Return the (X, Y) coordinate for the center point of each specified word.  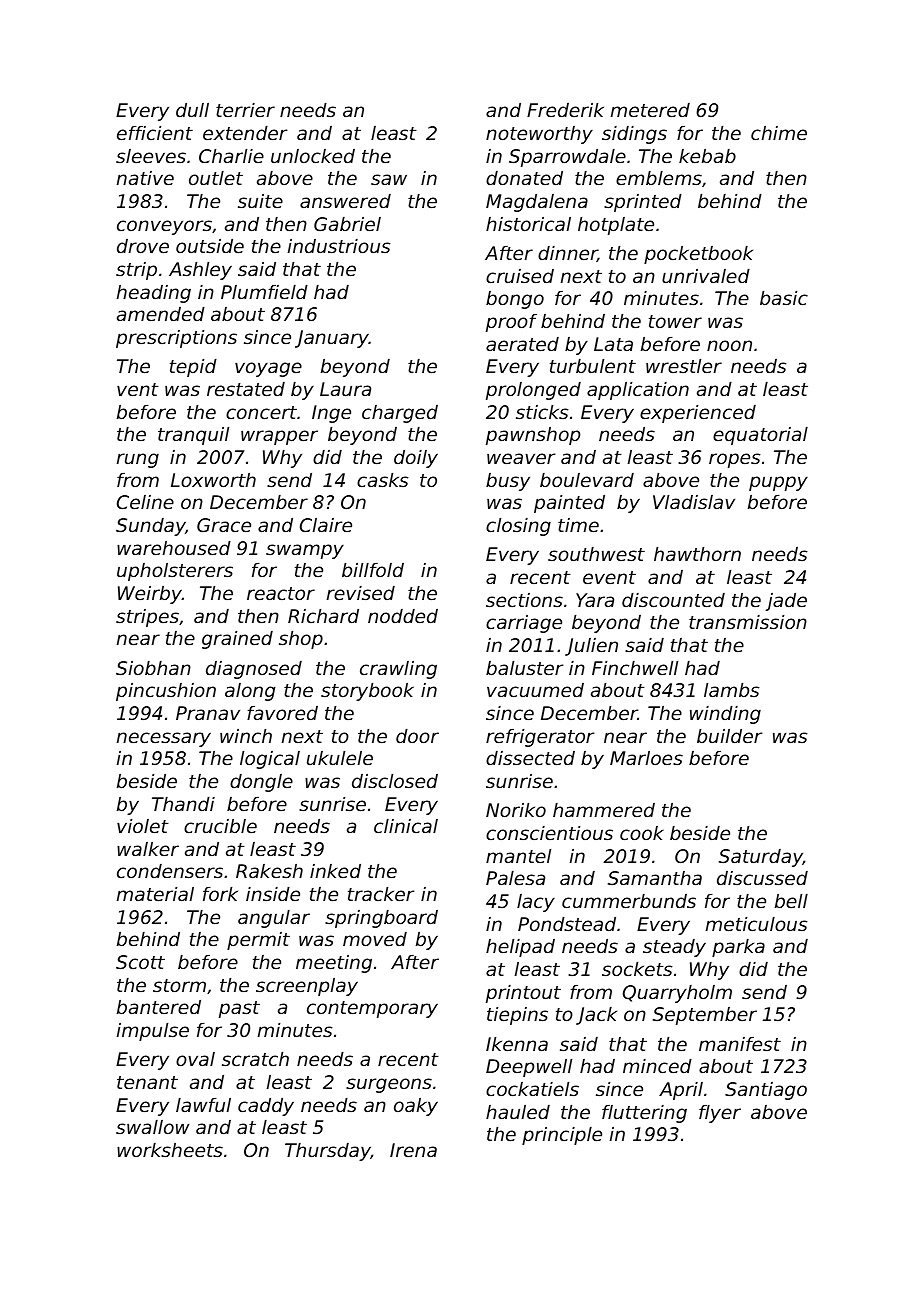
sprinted (643, 203)
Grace (224, 525)
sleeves (151, 156)
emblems (659, 178)
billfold (373, 570)
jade (786, 602)
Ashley (200, 271)
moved (375, 939)
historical (528, 224)
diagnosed (254, 670)
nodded (403, 616)
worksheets (170, 1150)
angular (274, 919)
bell (791, 901)
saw (389, 179)
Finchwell (635, 668)
